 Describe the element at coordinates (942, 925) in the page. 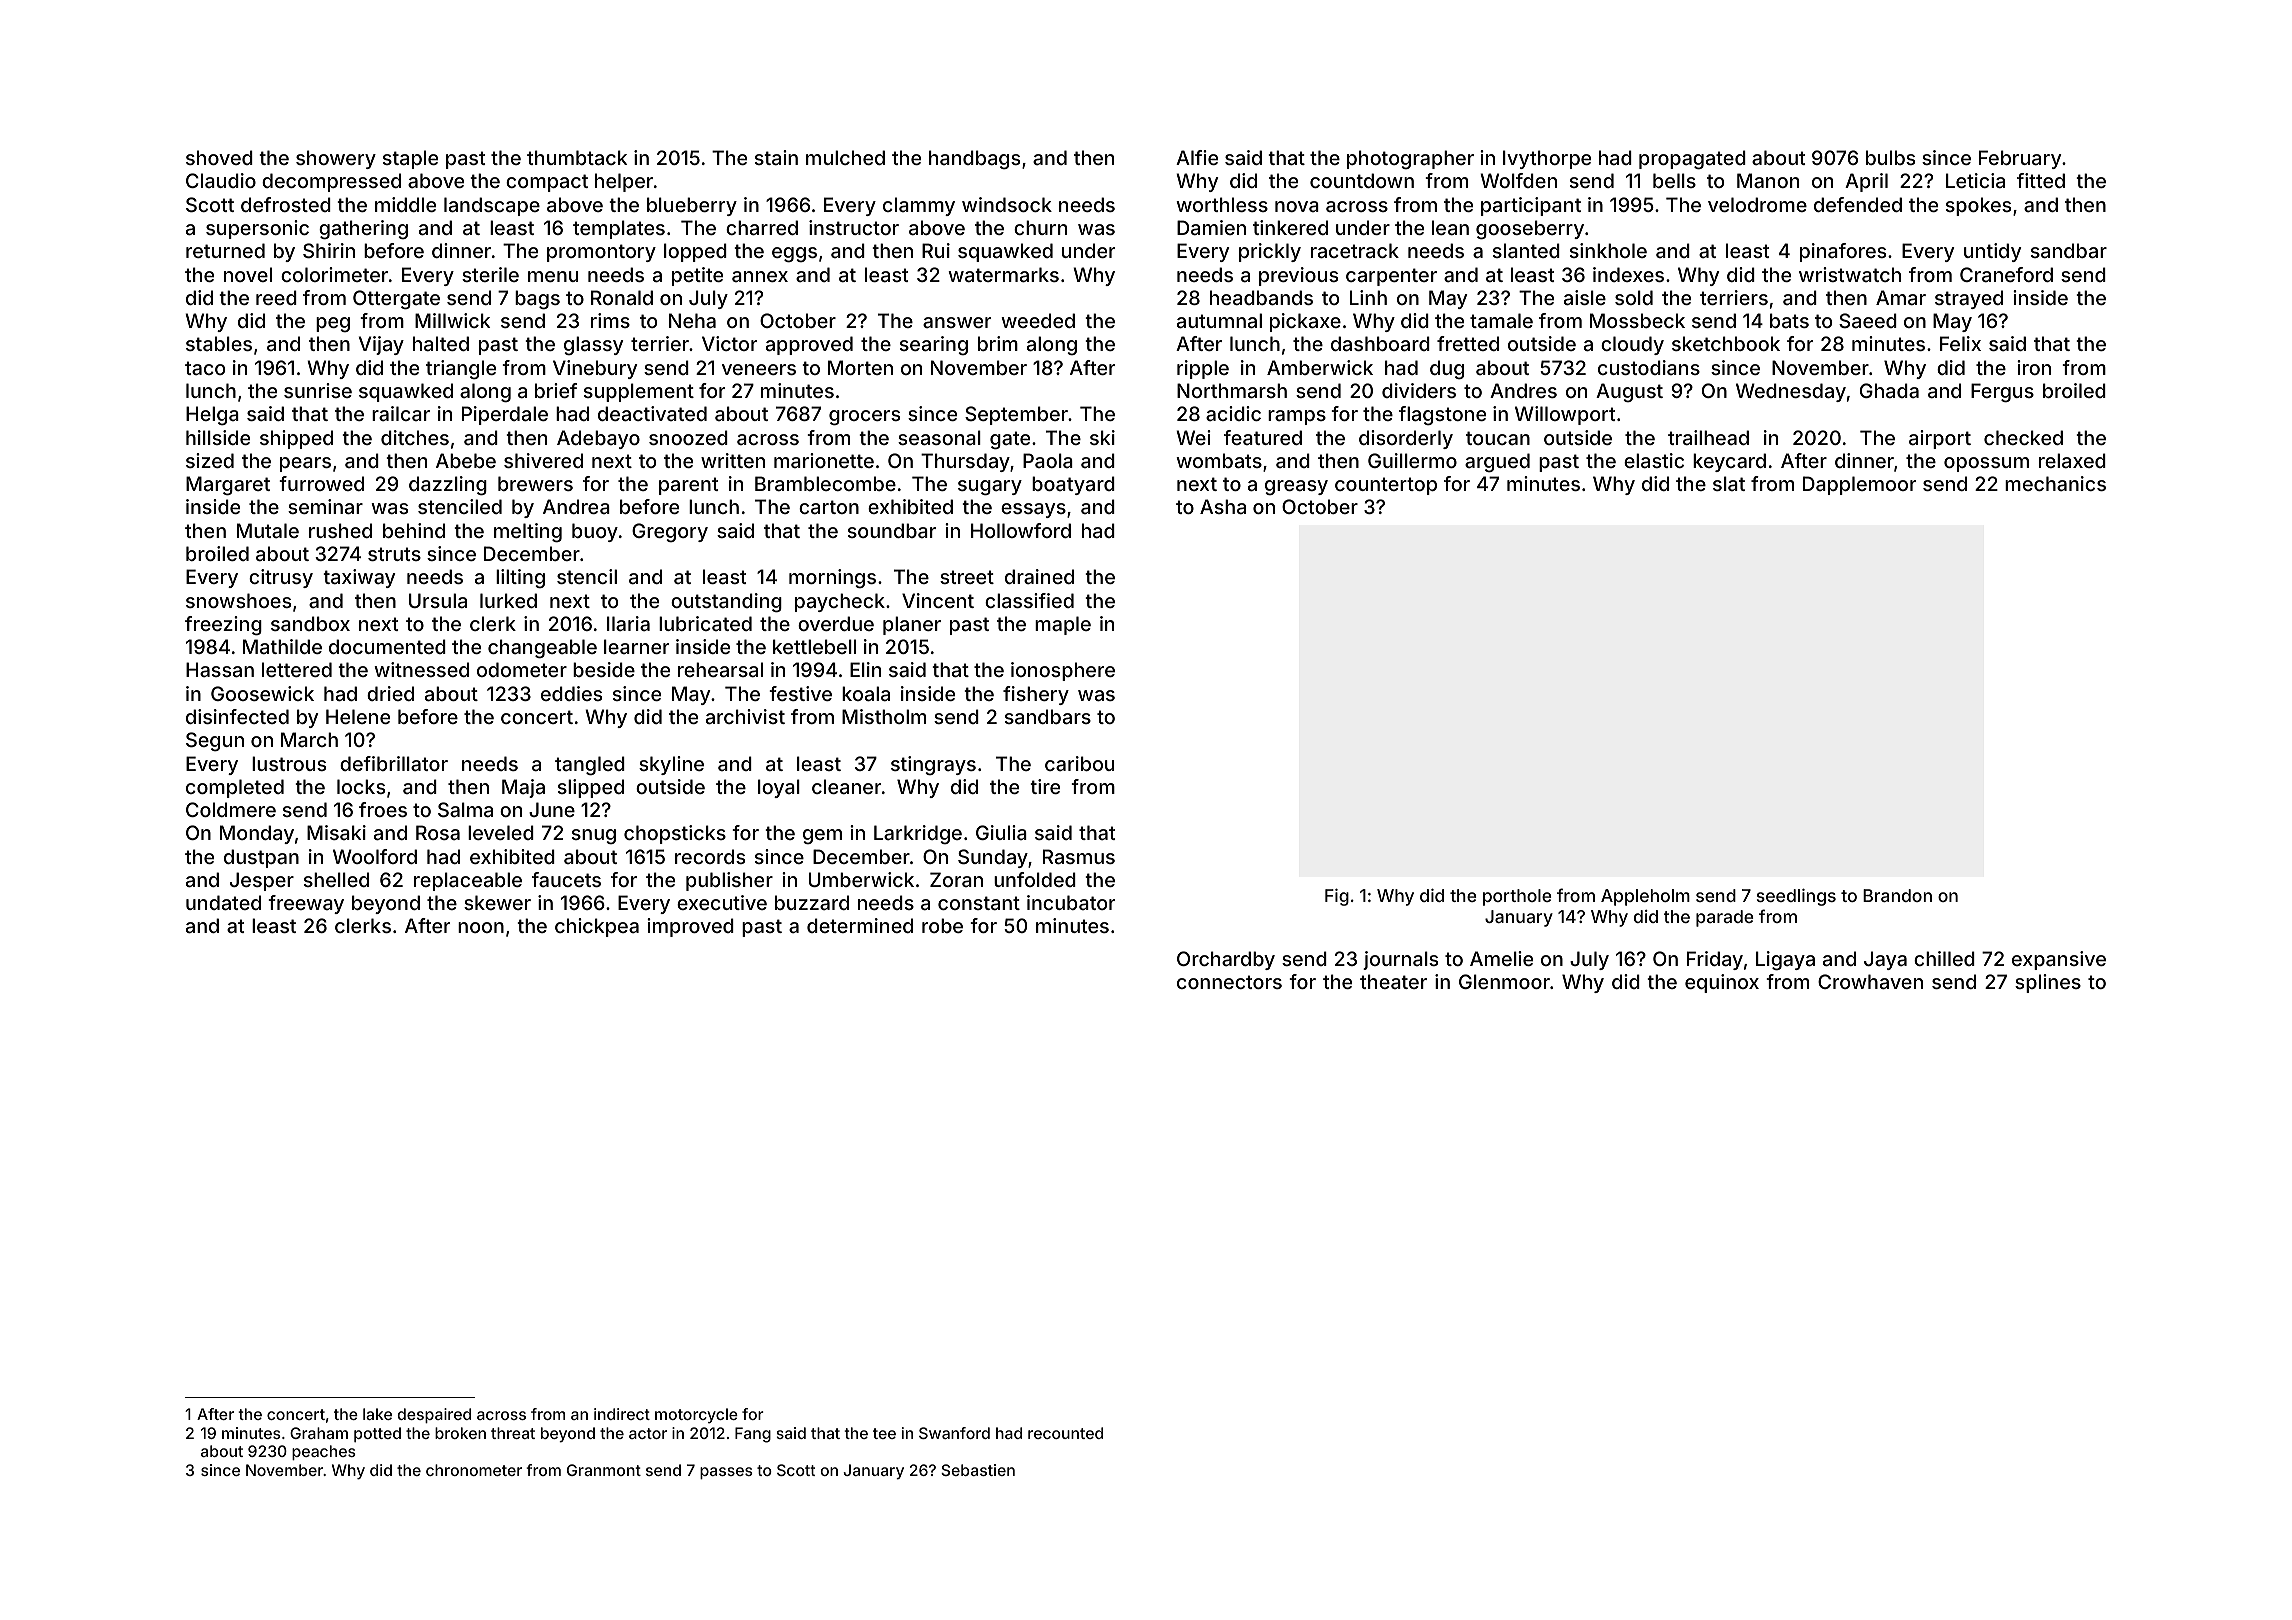

I see `robe` at that location.
